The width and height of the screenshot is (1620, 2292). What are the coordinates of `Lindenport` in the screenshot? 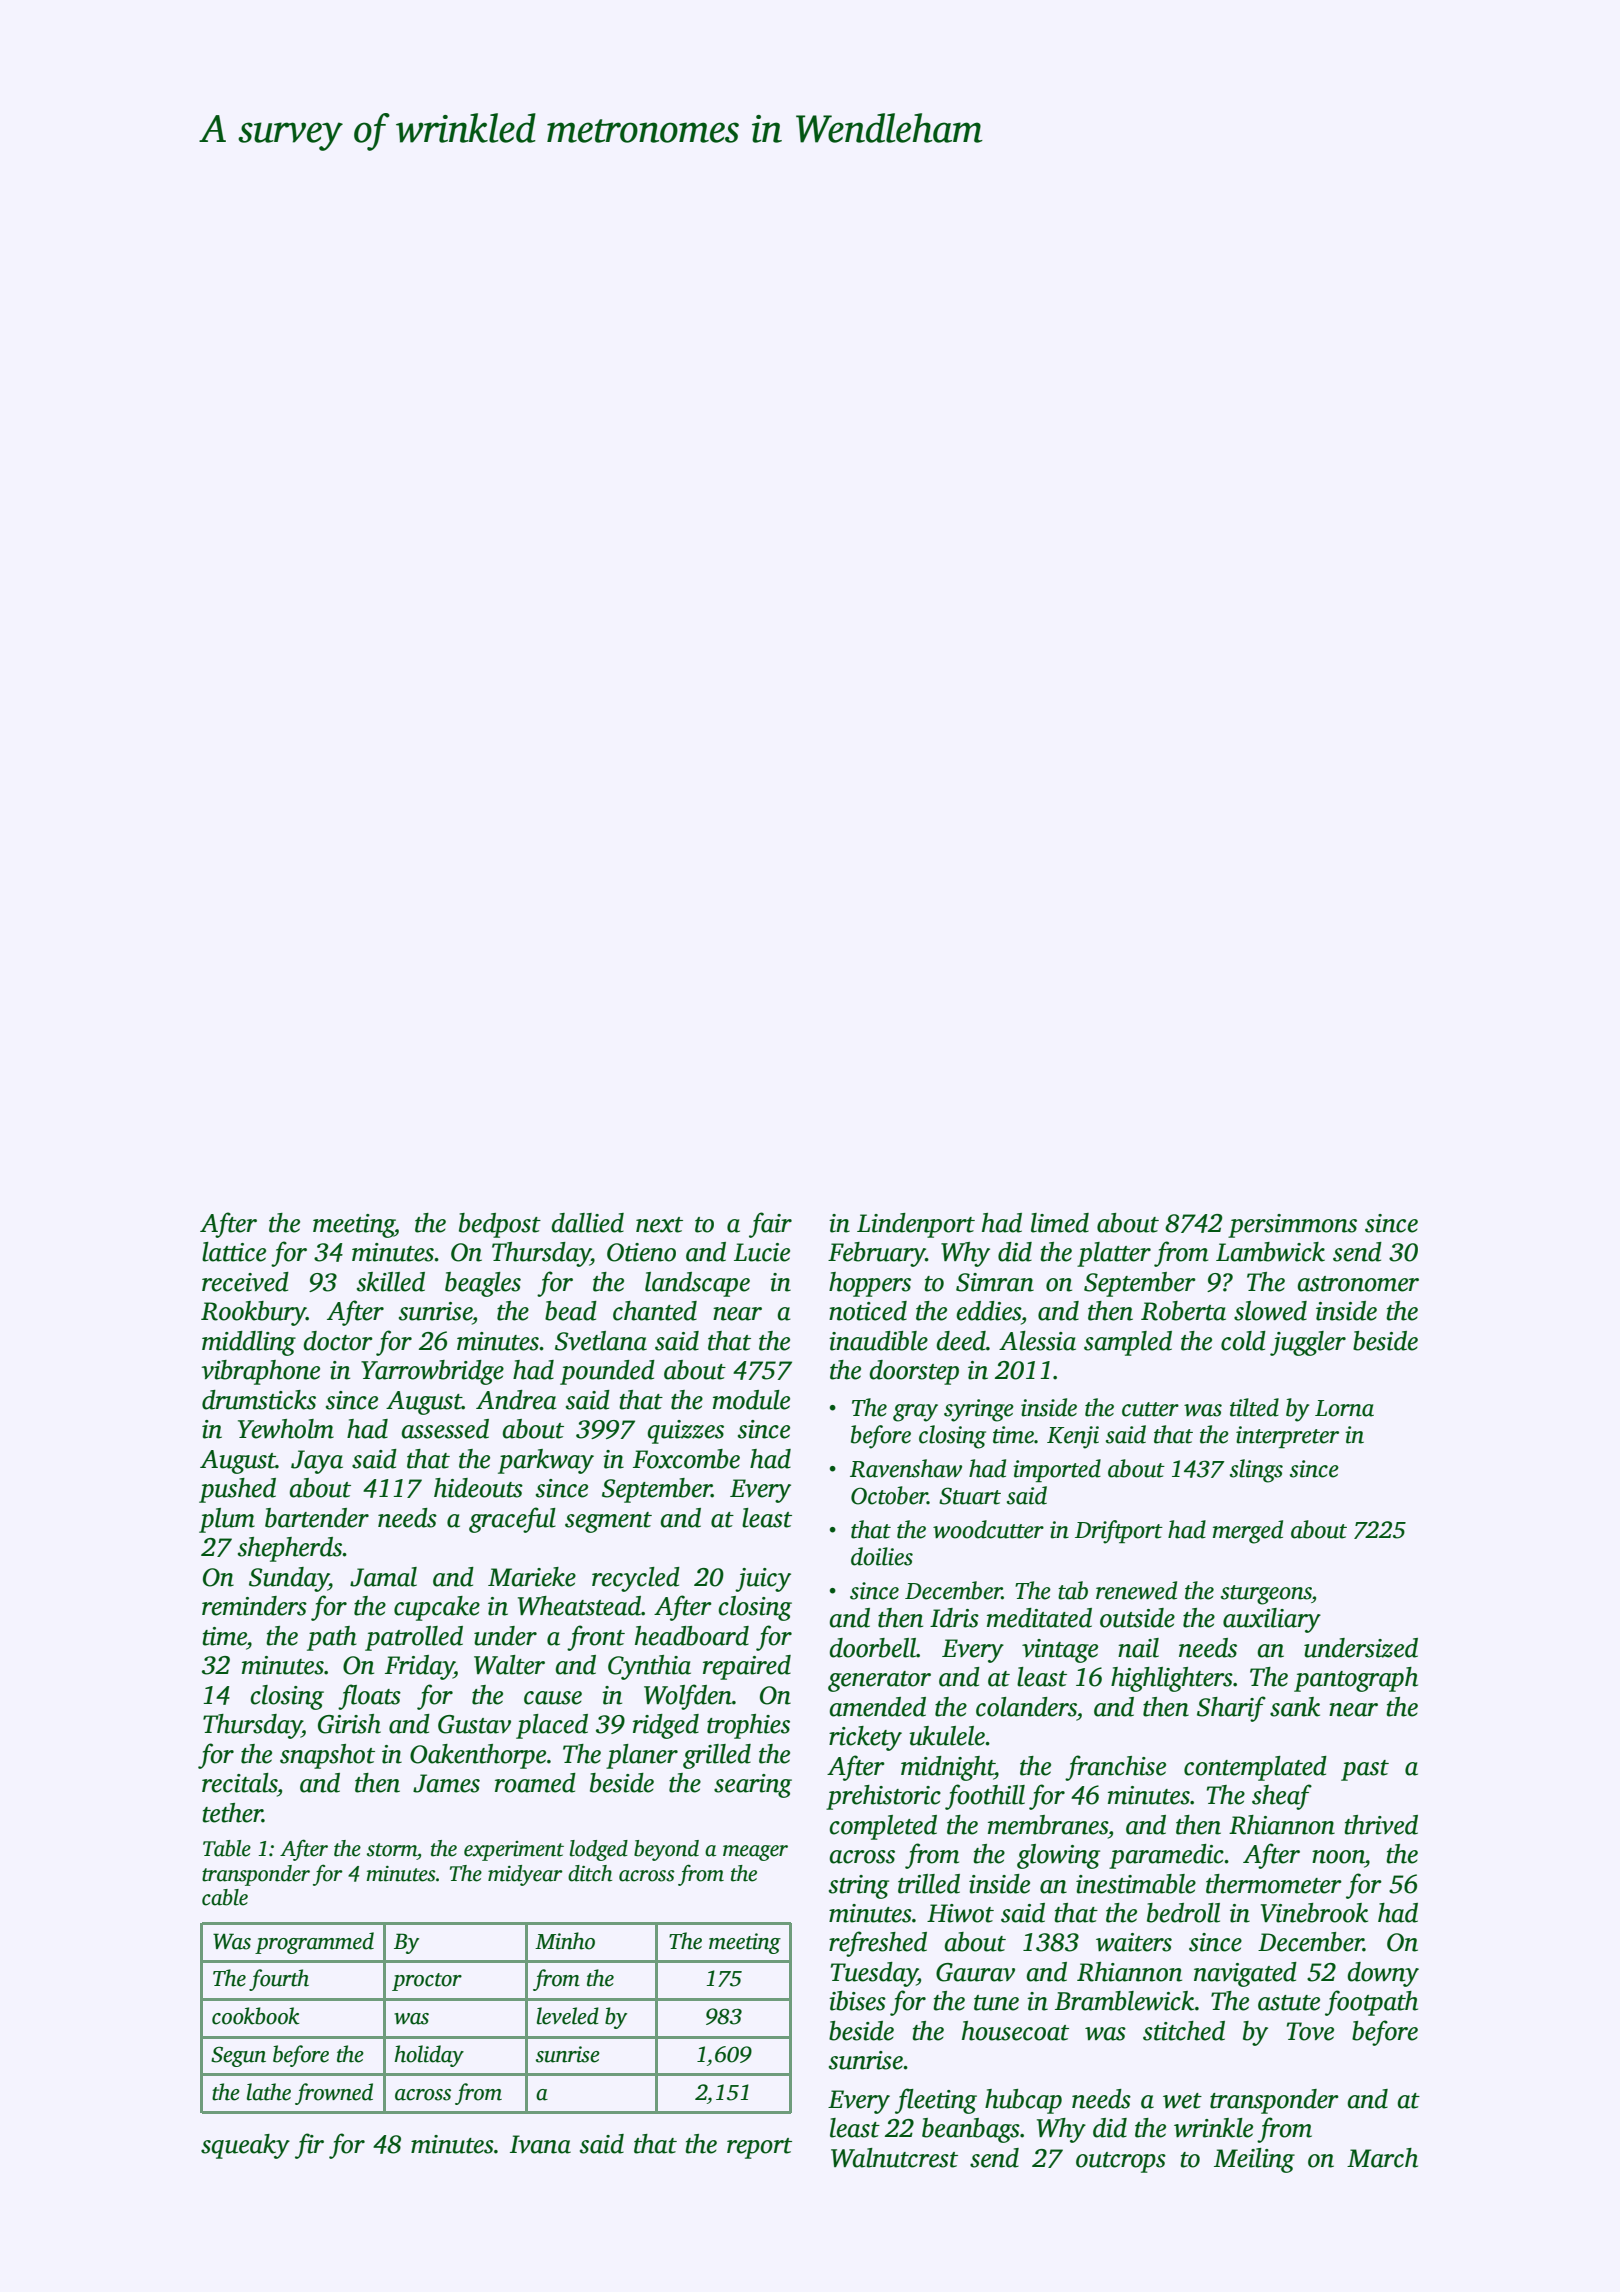 It's located at (916, 1225).
